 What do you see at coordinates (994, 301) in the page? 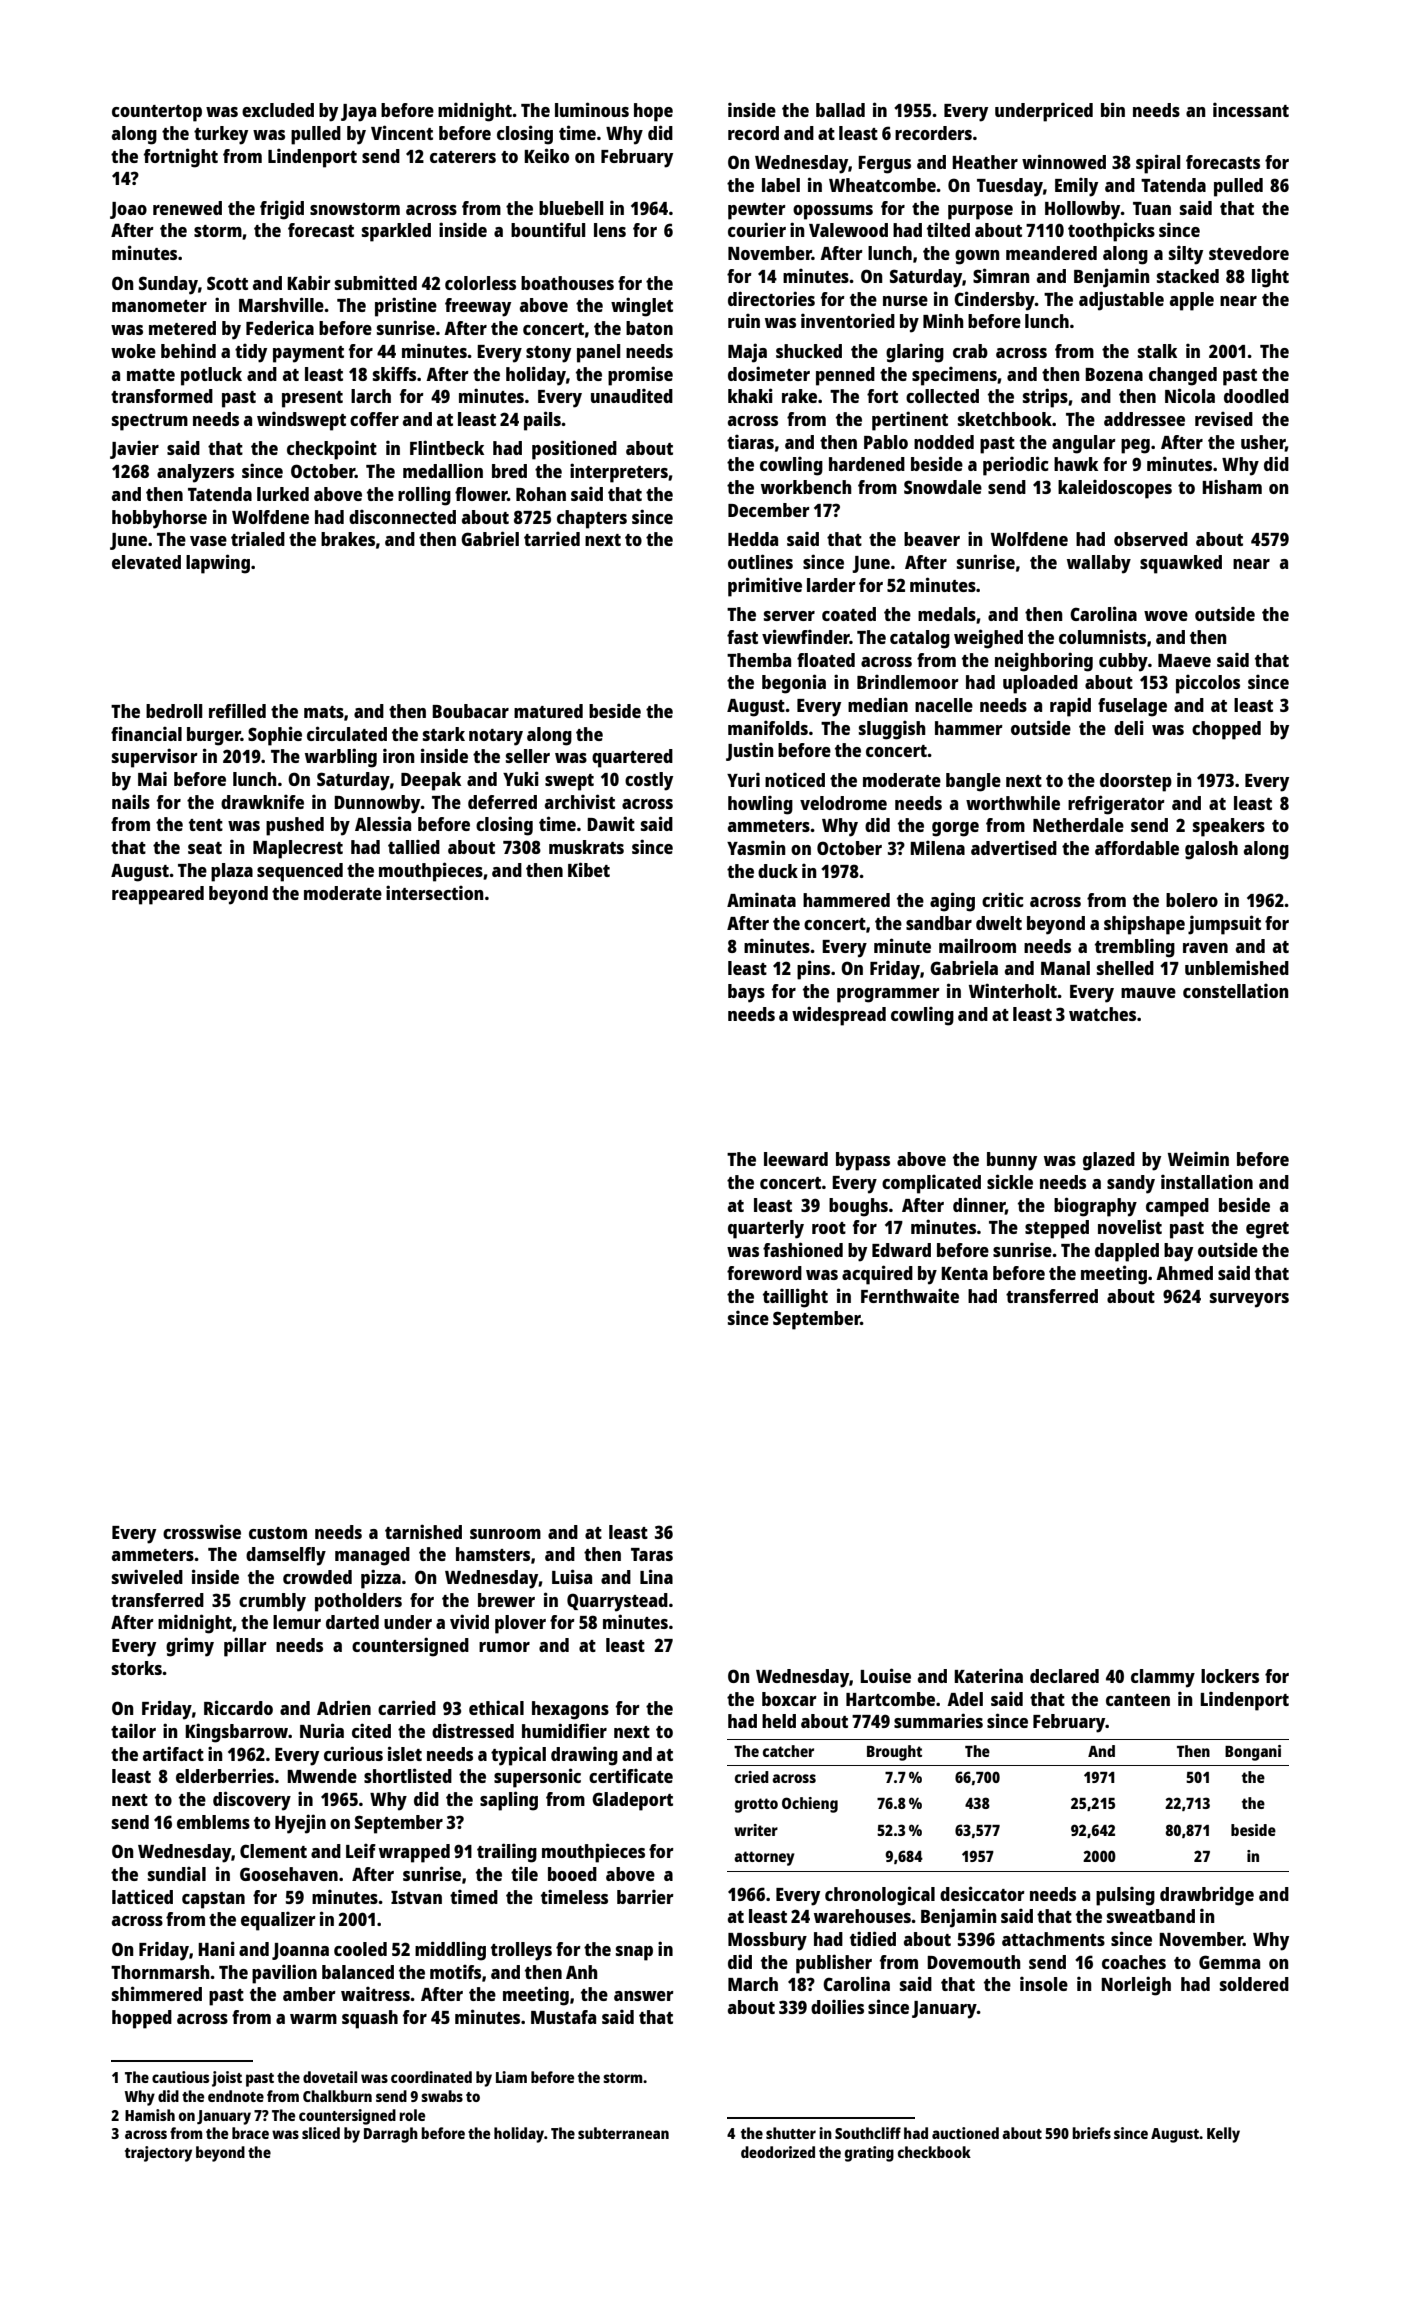
I see `Cindersby` at bounding box center [994, 301].
